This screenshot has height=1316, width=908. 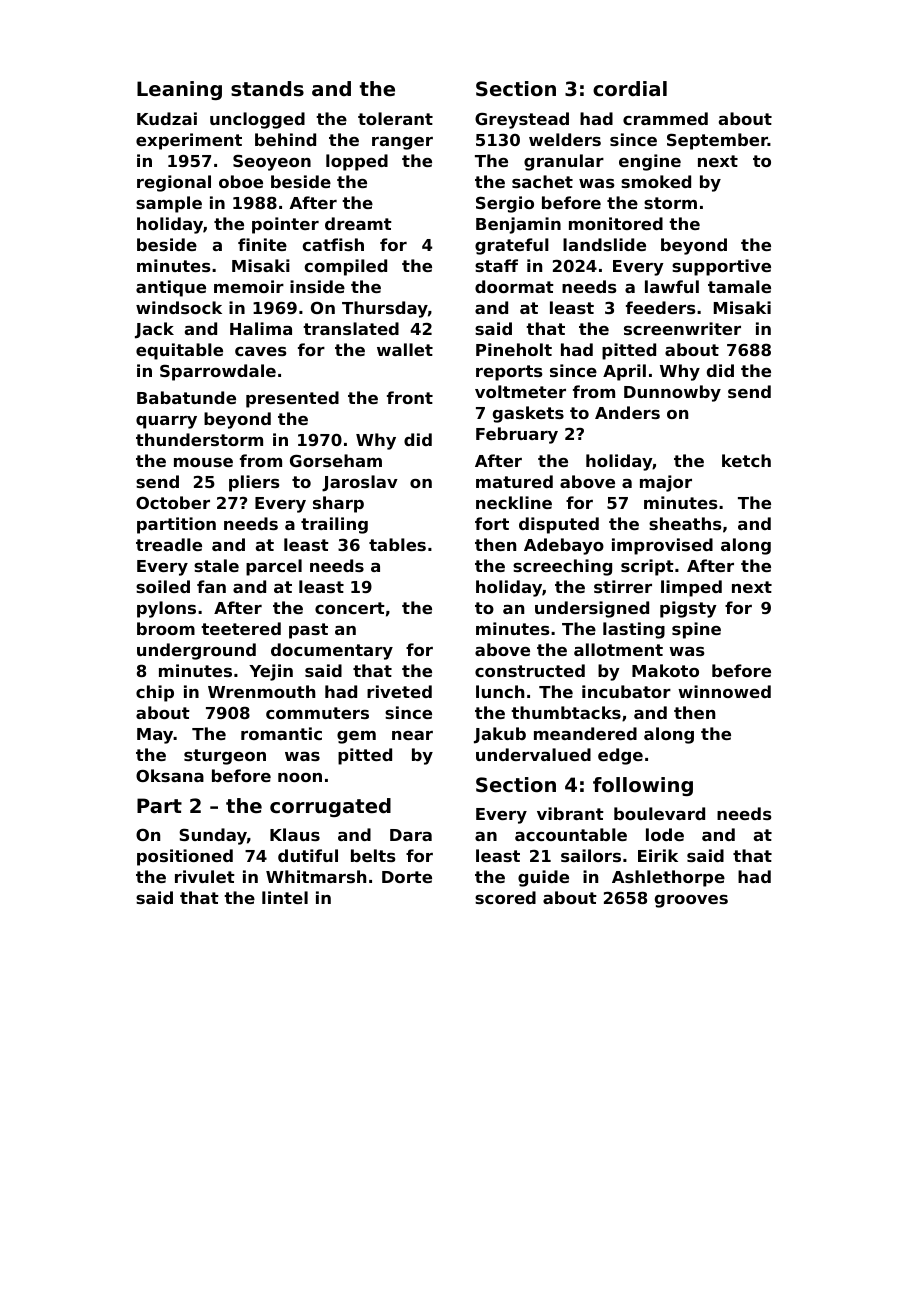 What do you see at coordinates (169, 544) in the screenshot?
I see `treadle` at bounding box center [169, 544].
